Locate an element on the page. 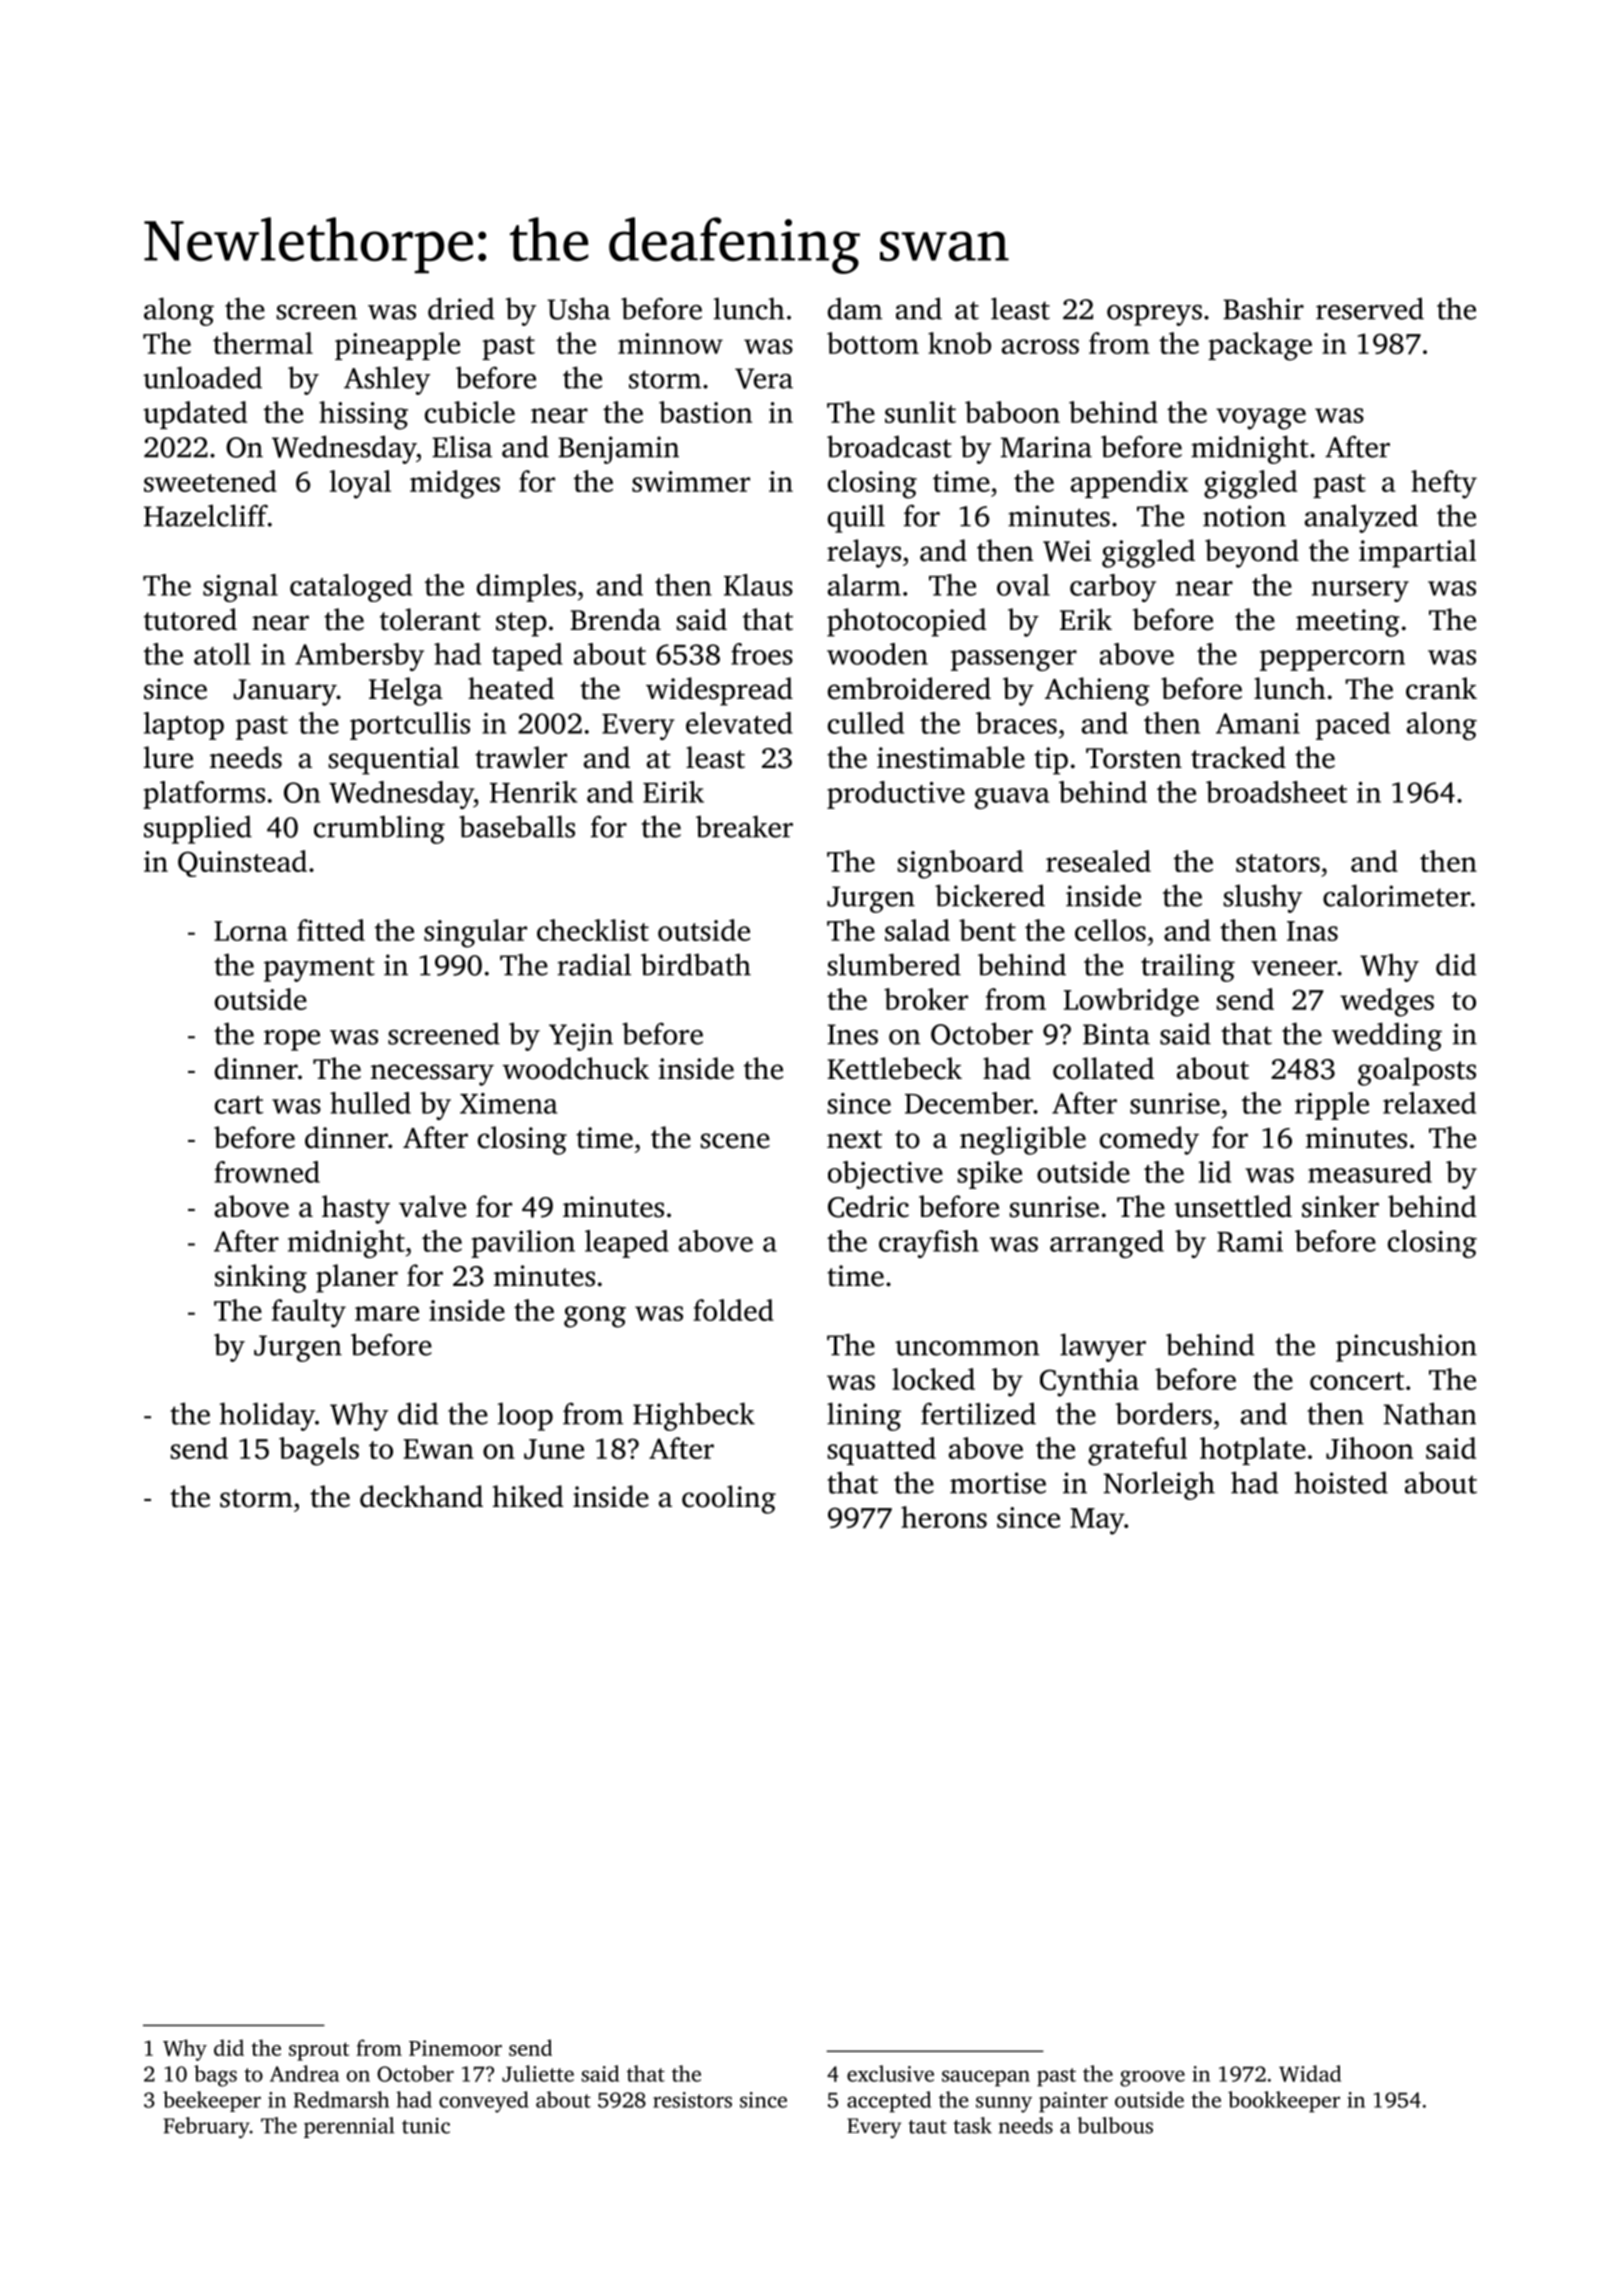 This page has width=1620, height=2292. February is located at coordinates (207, 2127).
